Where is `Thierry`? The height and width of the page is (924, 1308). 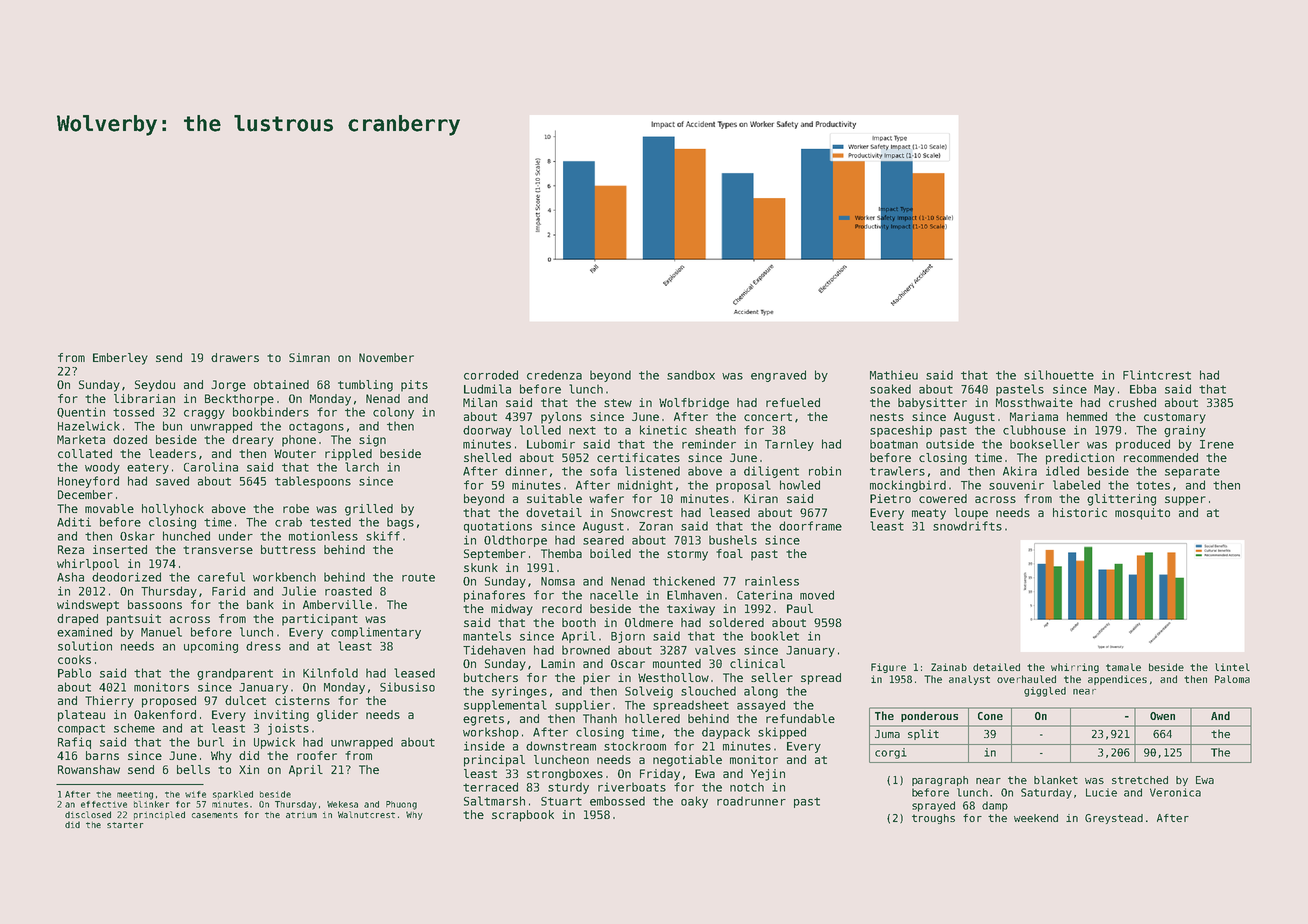 Thierry is located at coordinates (109, 702).
